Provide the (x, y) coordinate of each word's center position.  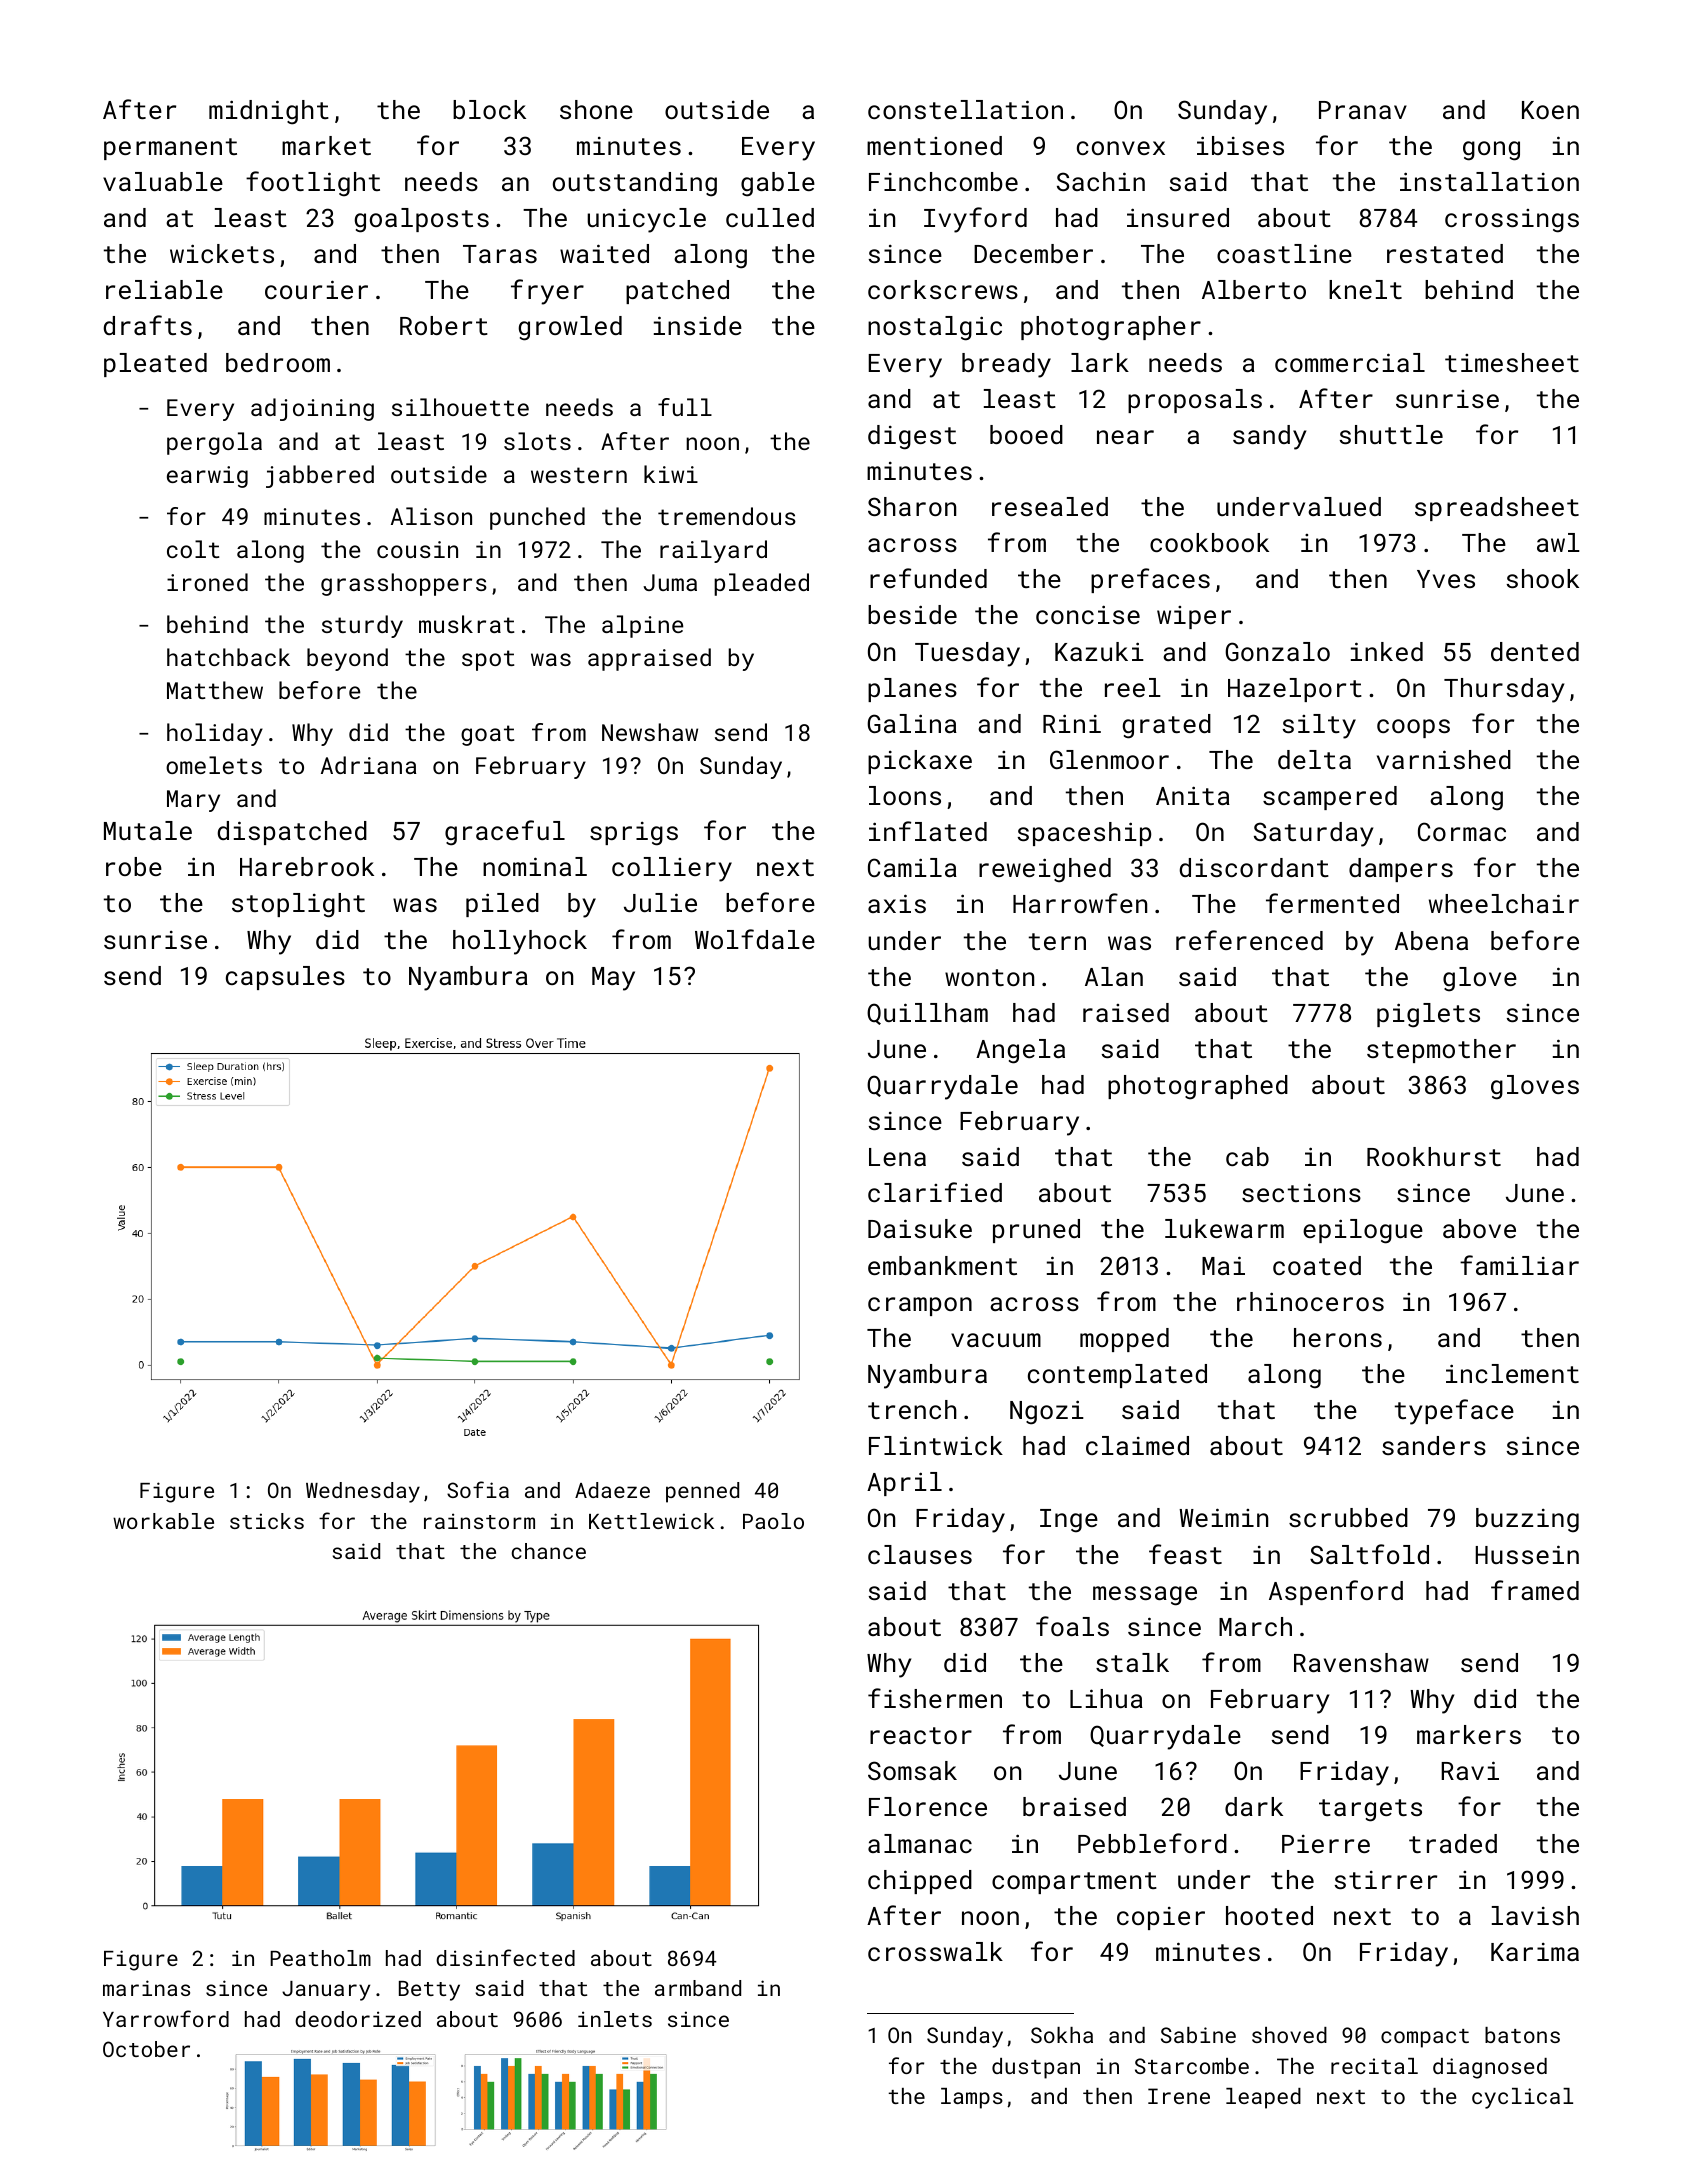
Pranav (1363, 110)
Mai (1223, 1265)
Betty (429, 1991)
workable (163, 1521)
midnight (269, 112)
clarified (935, 1192)
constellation (965, 109)
